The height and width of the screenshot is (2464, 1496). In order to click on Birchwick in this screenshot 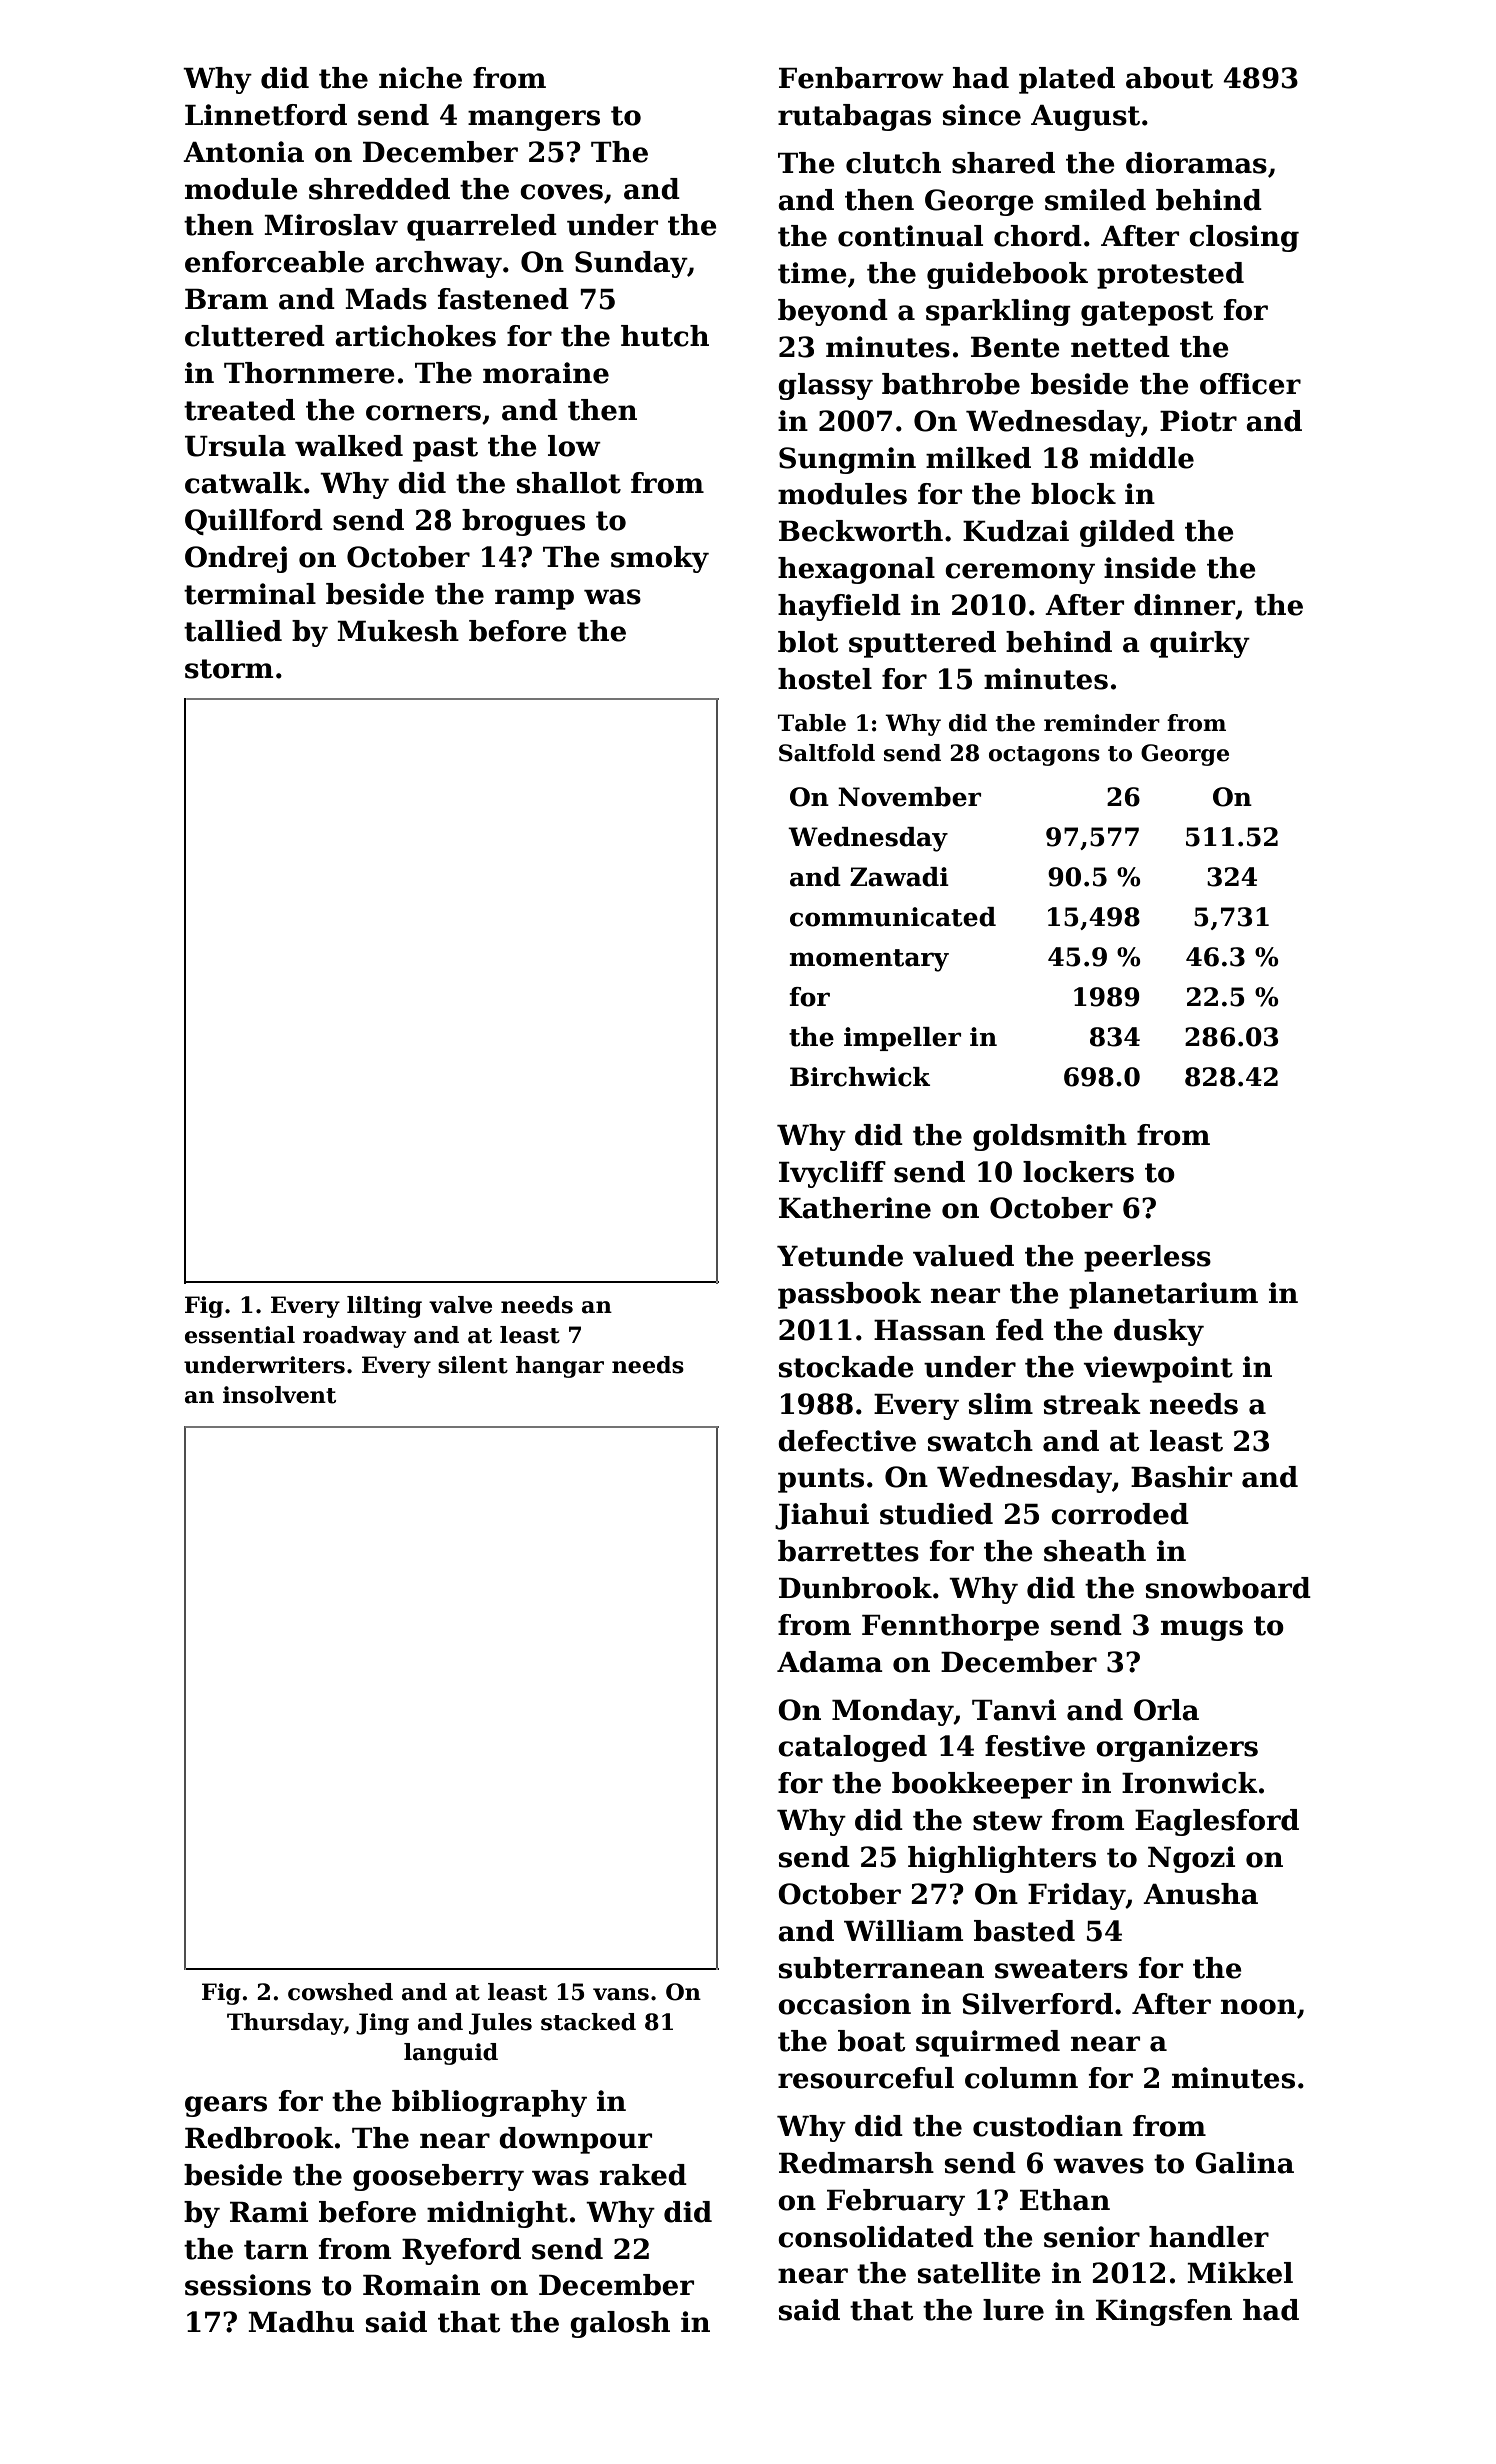, I will do `click(860, 1077)`.
